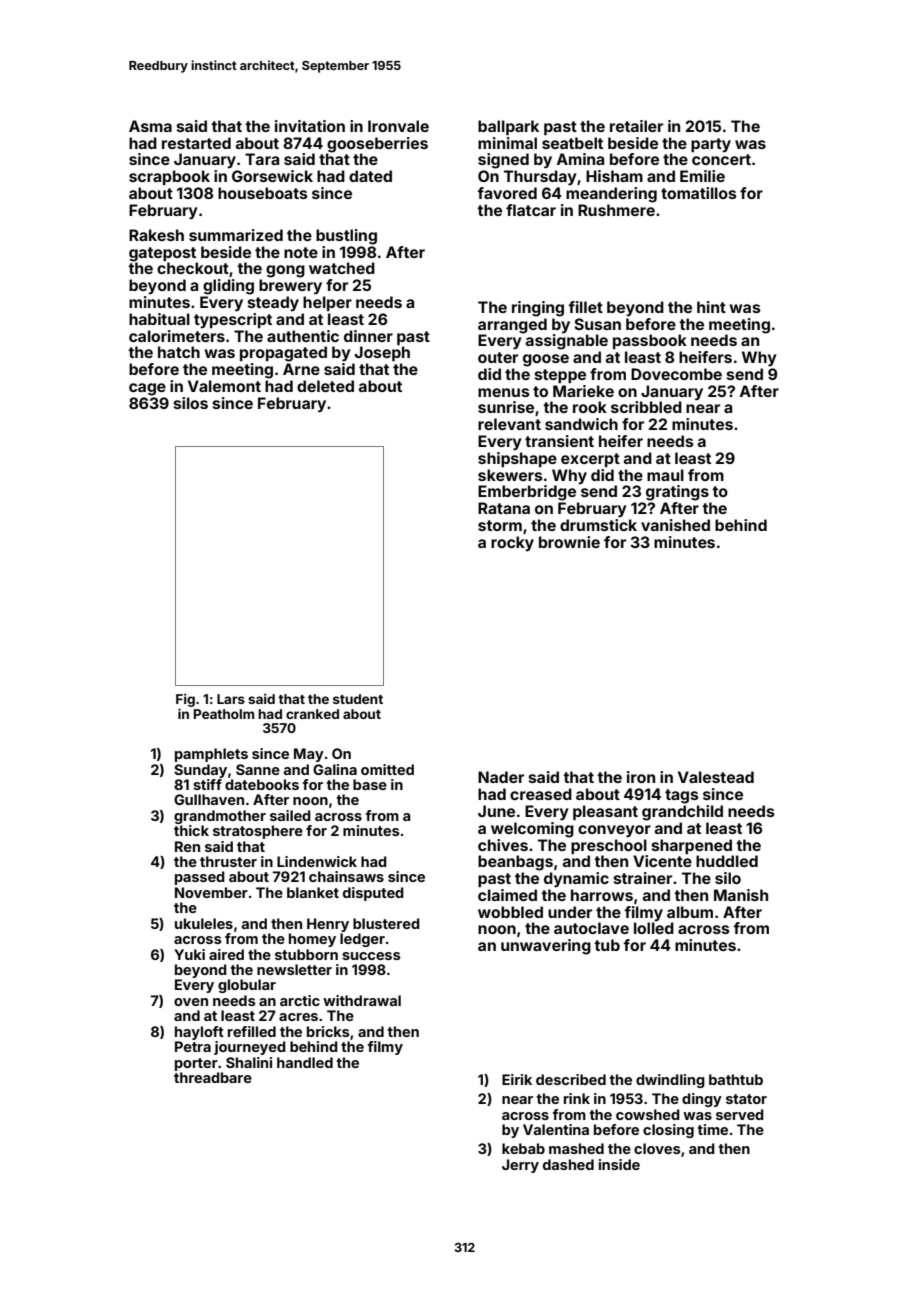 This screenshot has height=1316, width=908. Describe the element at coordinates (325, 386) in the screenshot. I see `deleted` at that location.
